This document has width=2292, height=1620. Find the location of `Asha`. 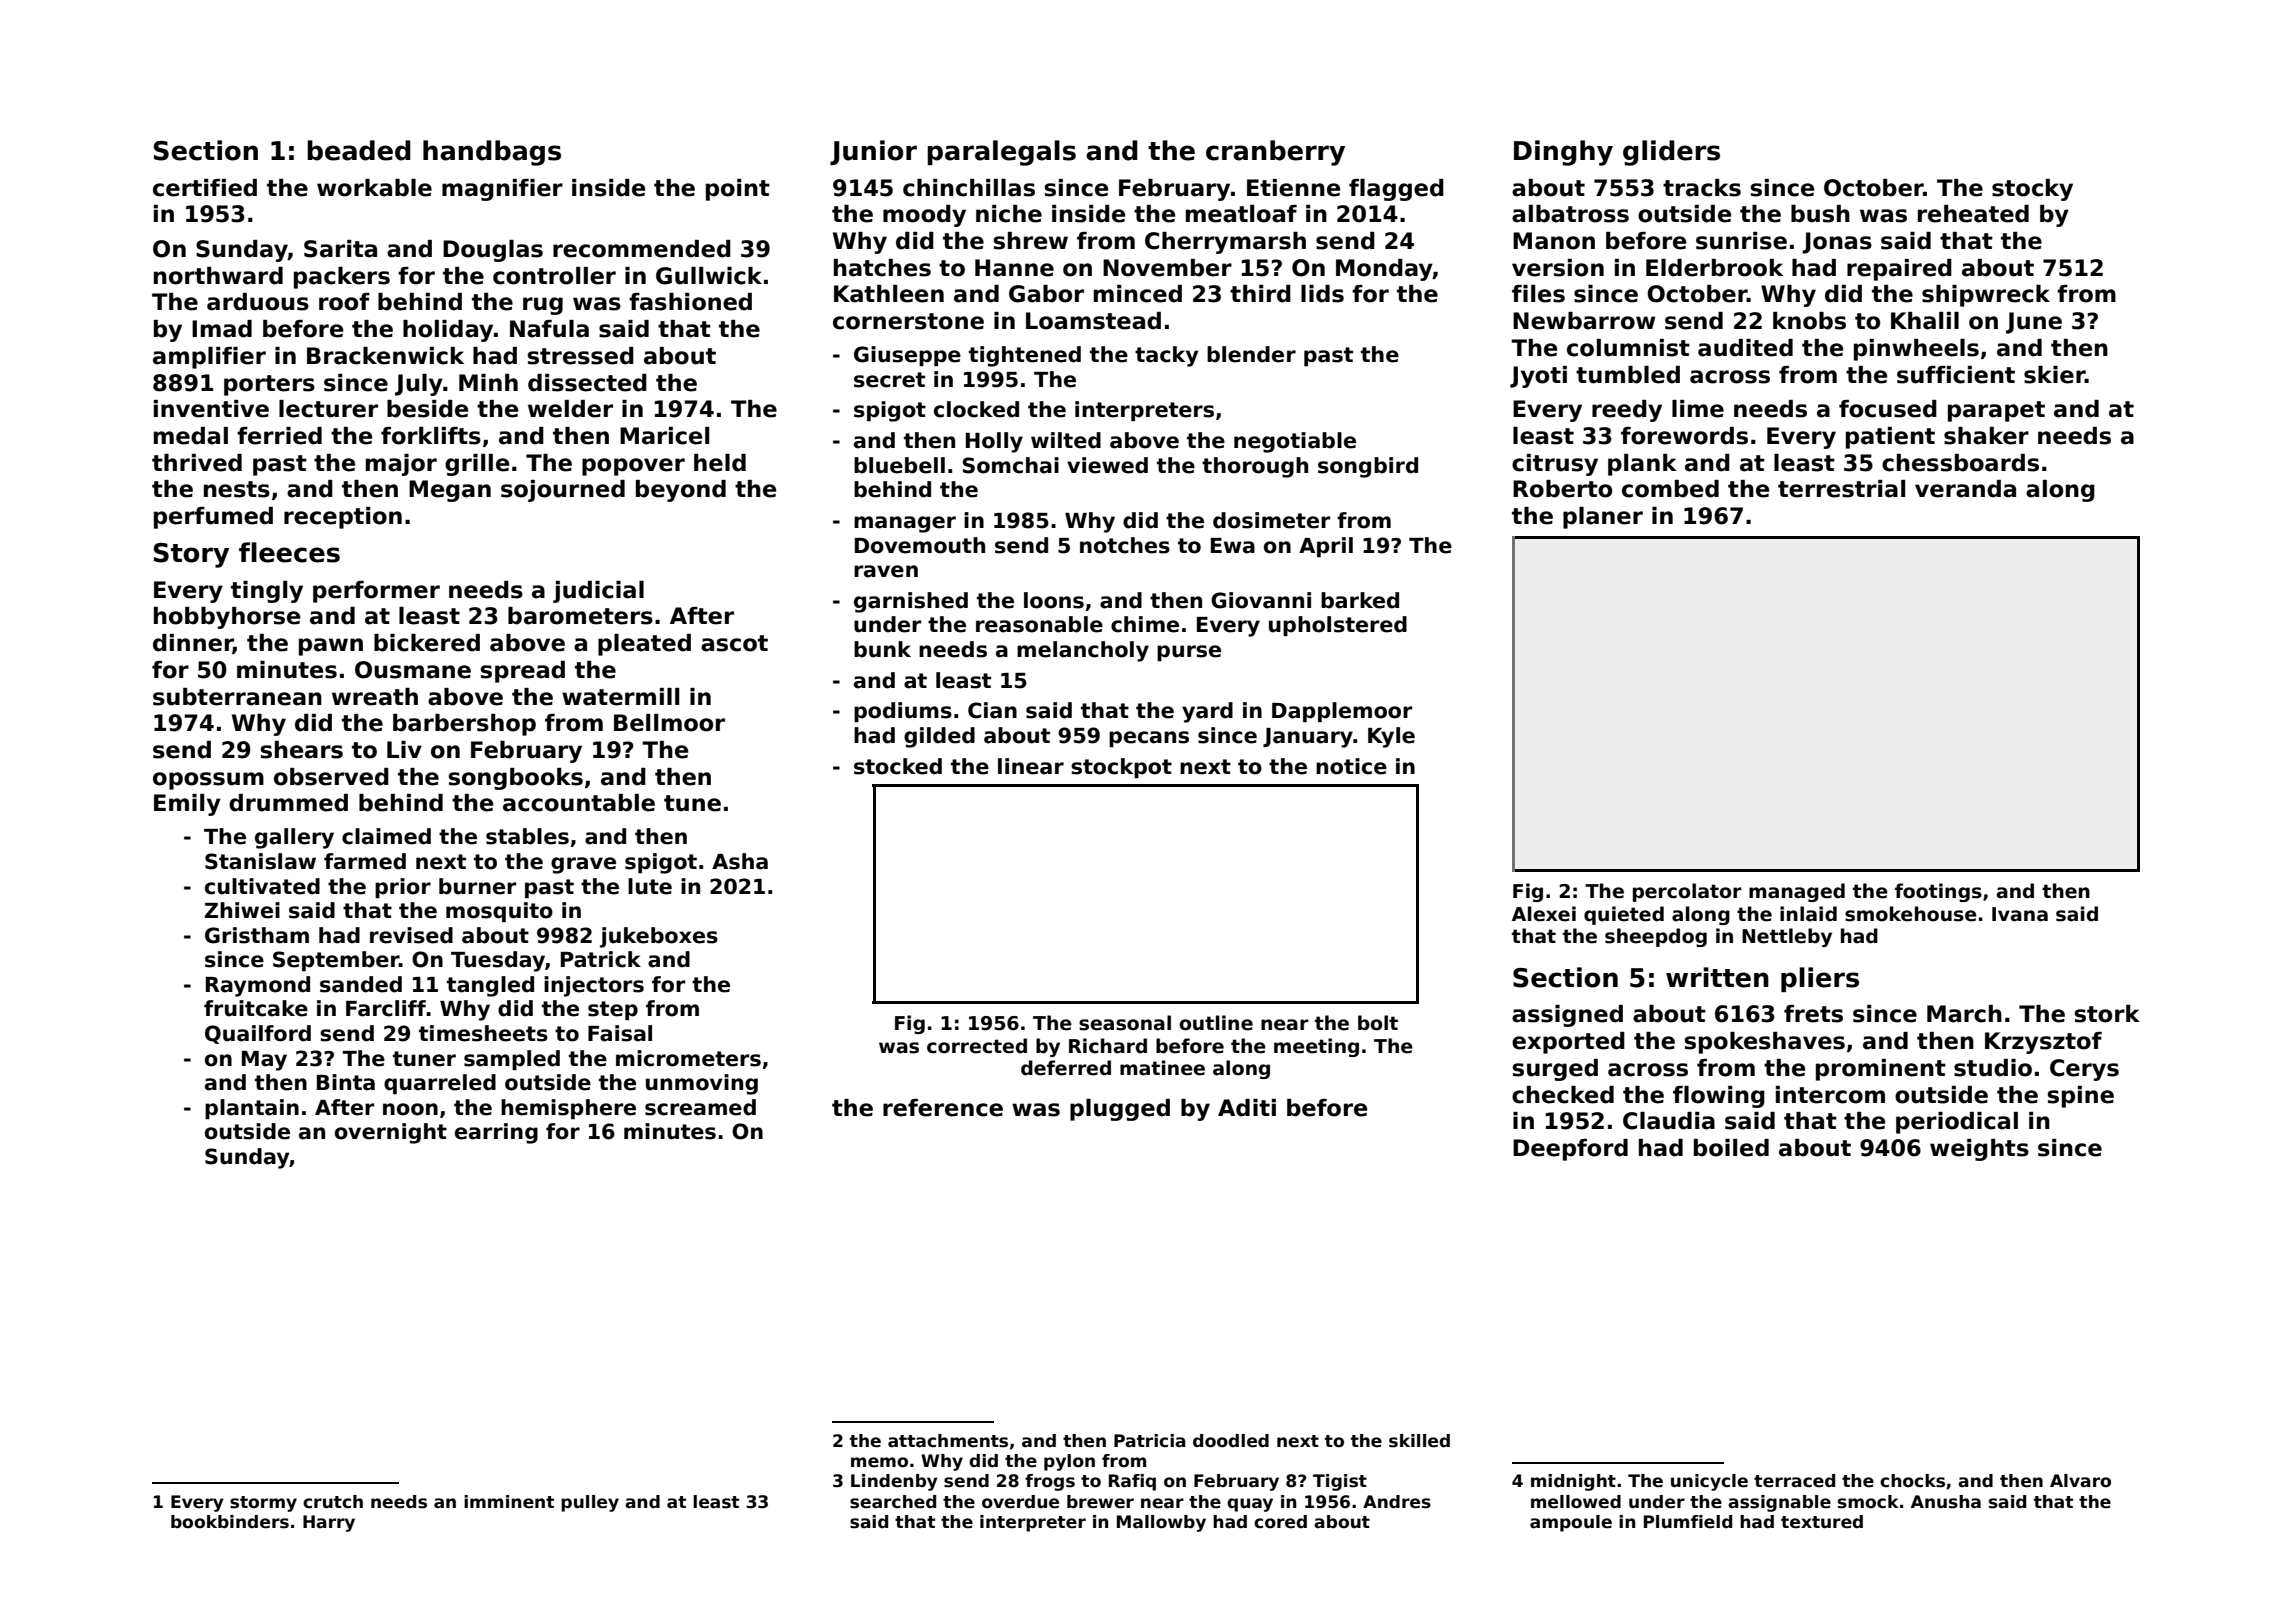

Asha is located at coordinates (740, 861).
